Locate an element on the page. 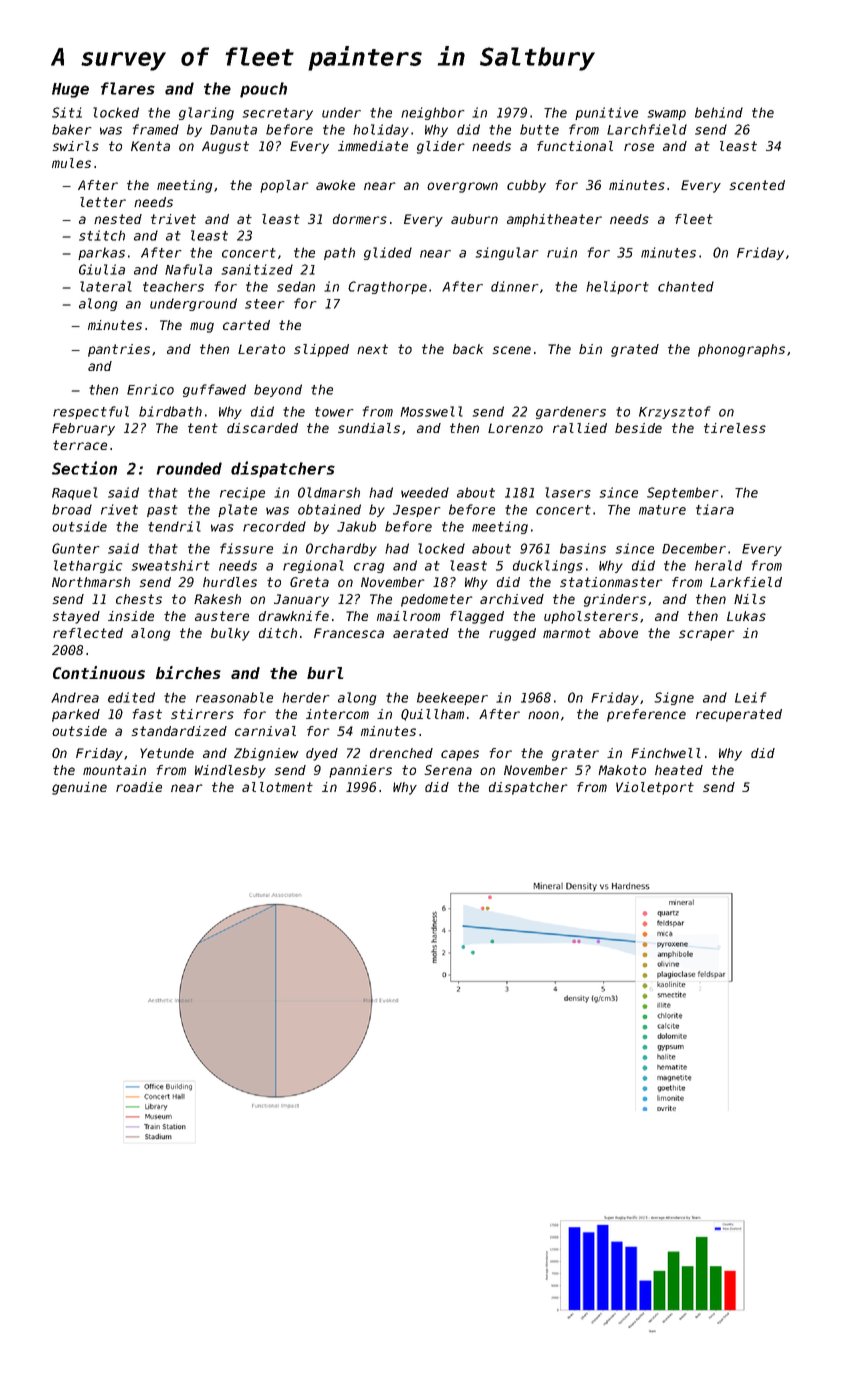  Serena is located at coordinates (448, 770).
